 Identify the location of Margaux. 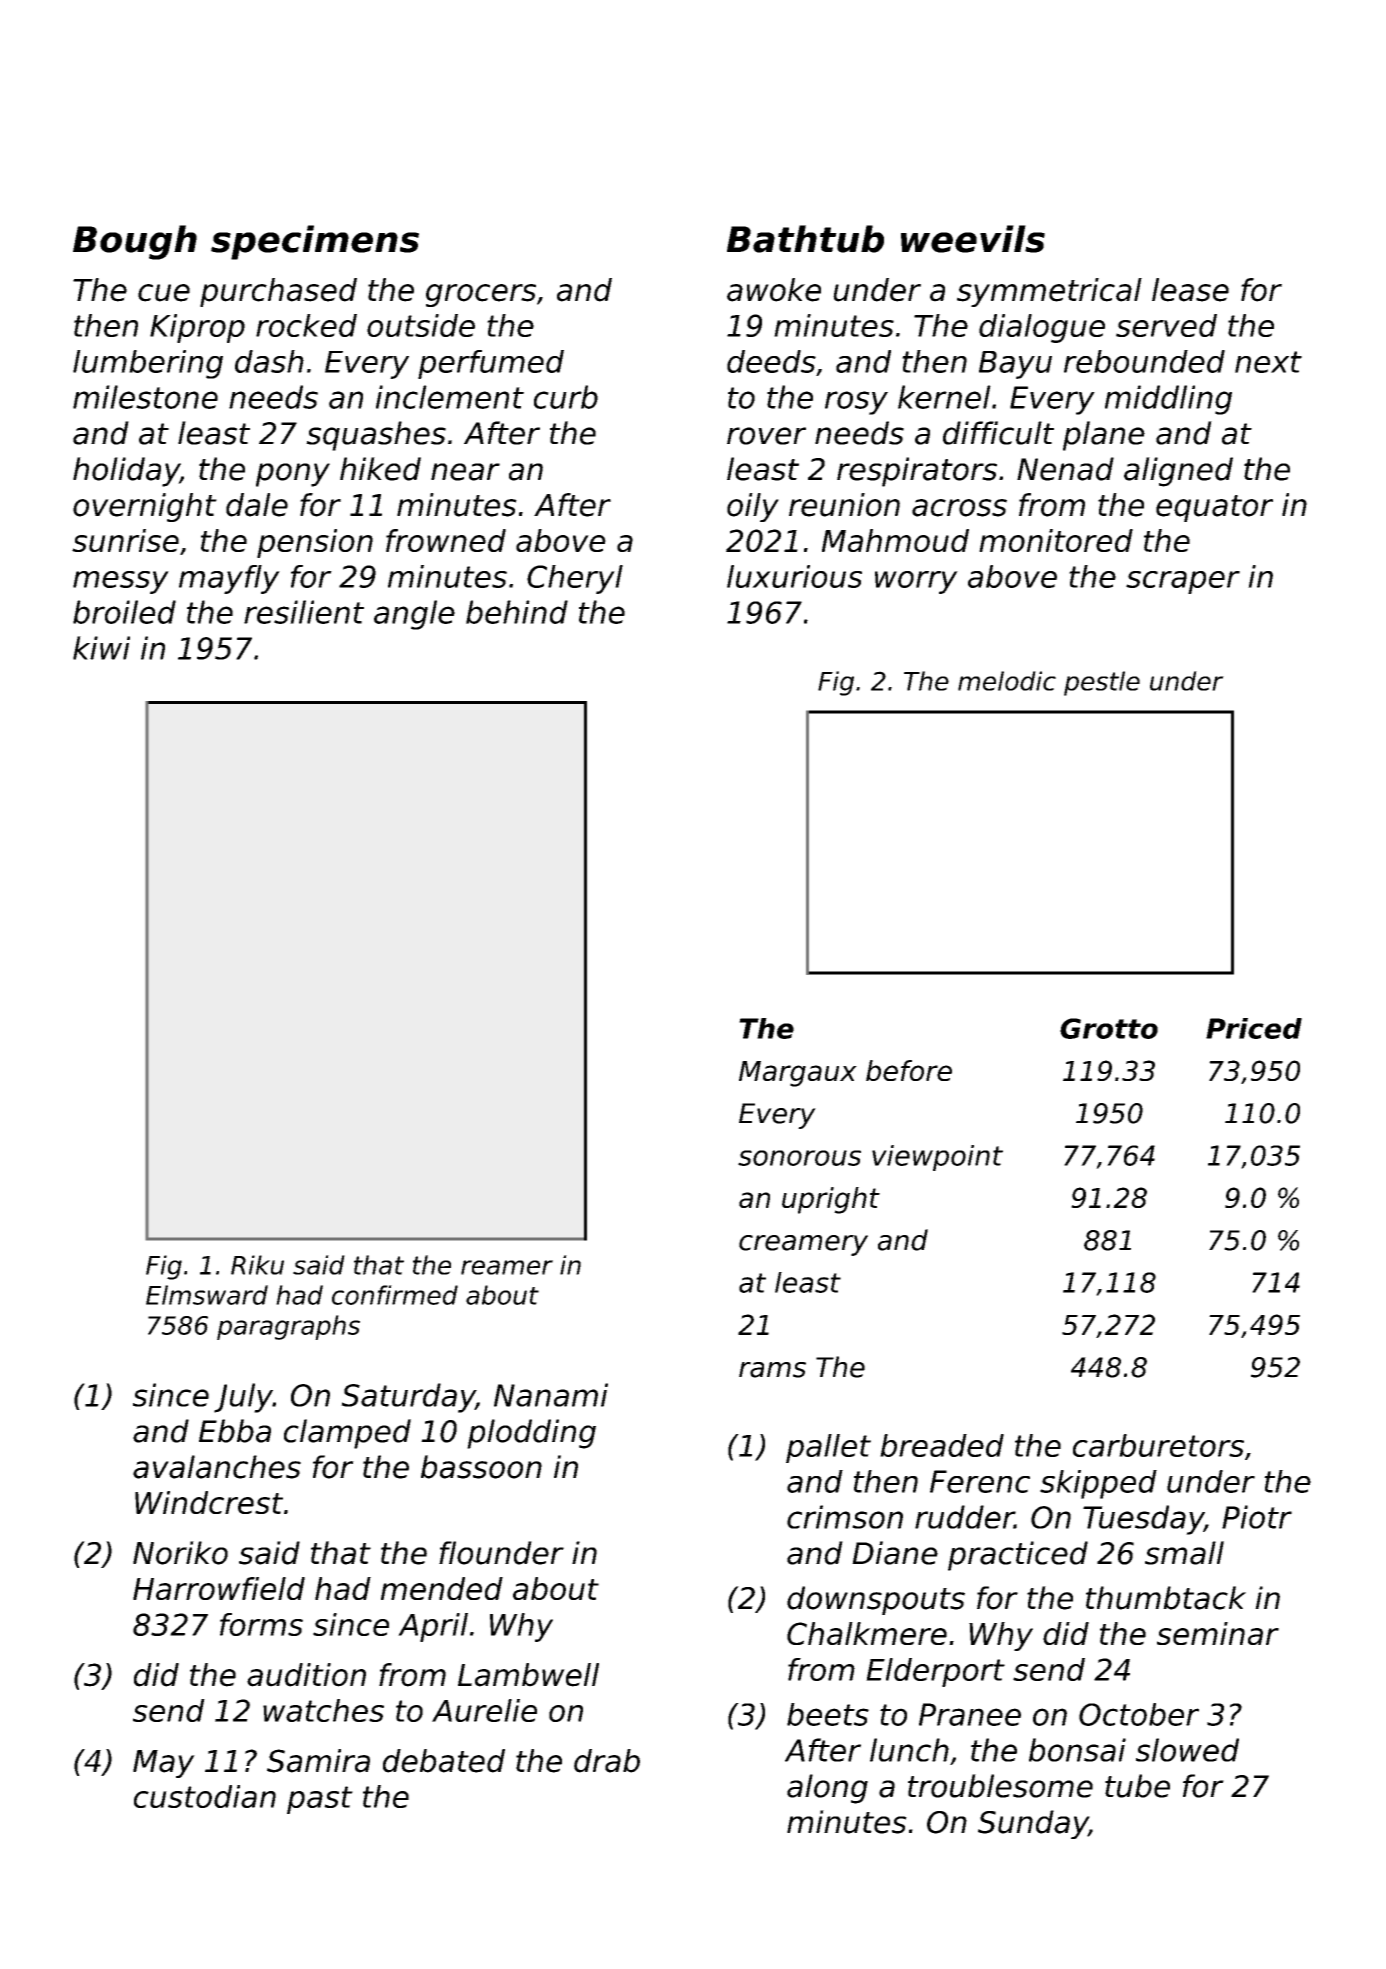
(798, 1074).
